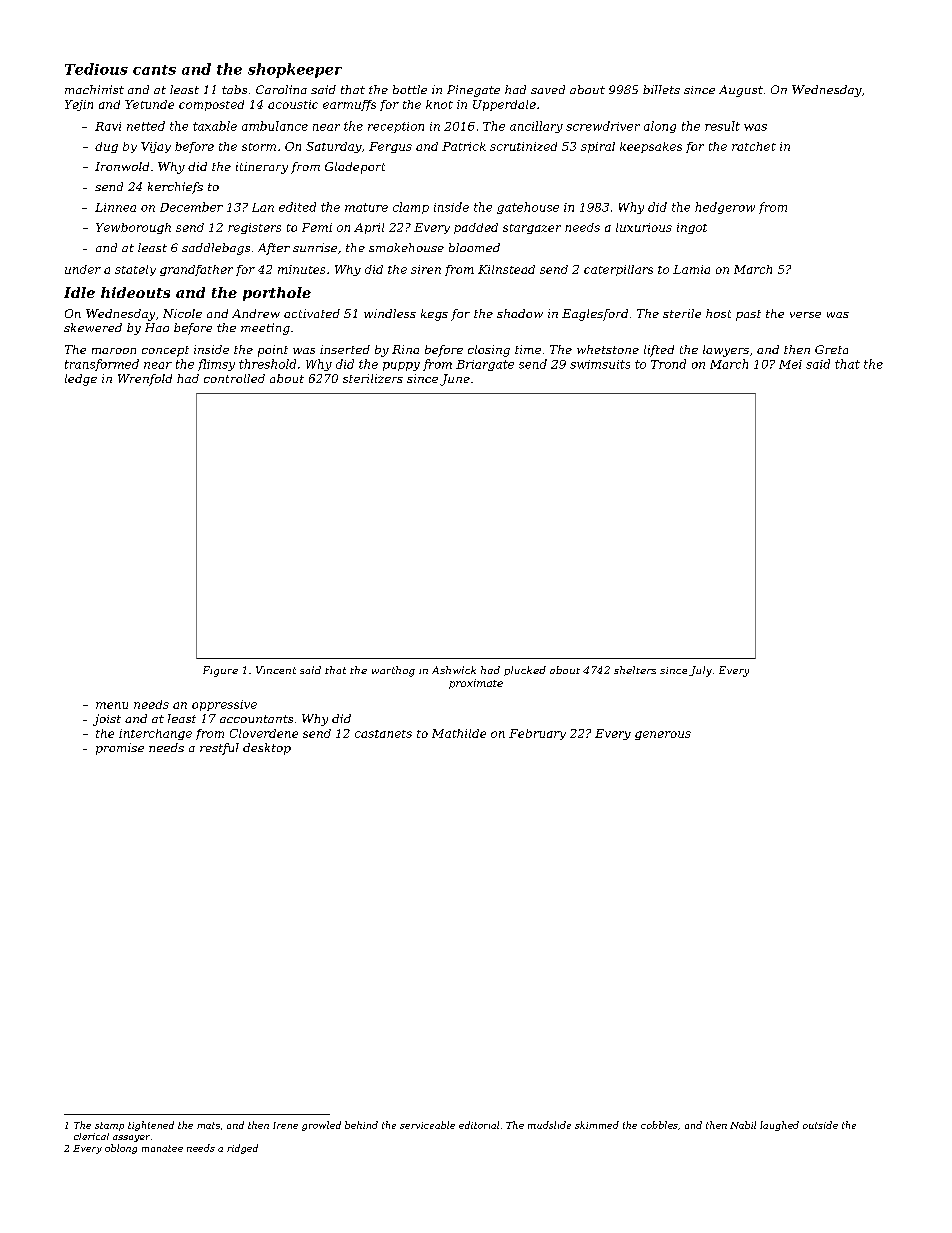  I want to click on warthog, so click(393, 671).
